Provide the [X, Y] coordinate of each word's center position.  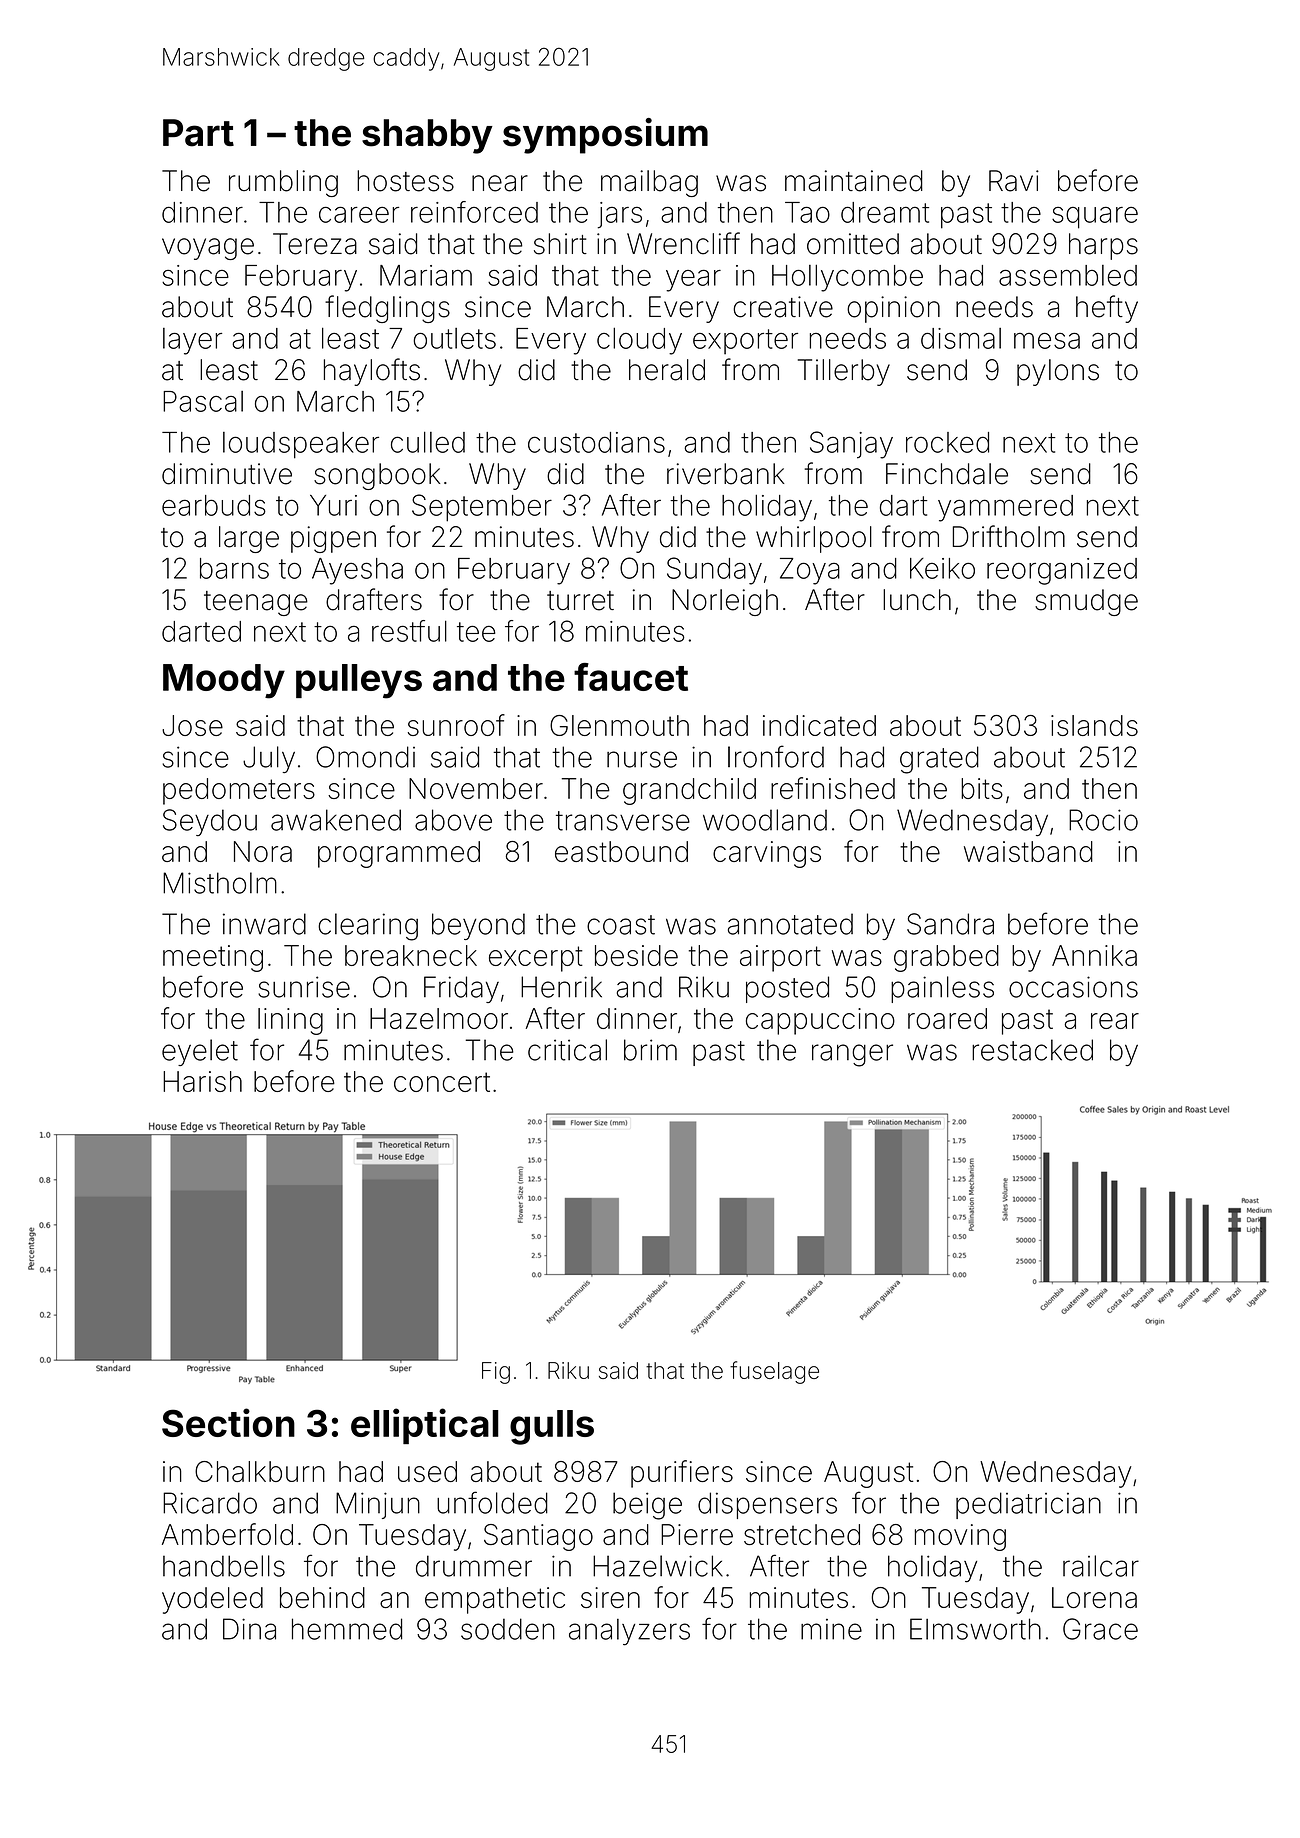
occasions [1073, 987]
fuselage [774, 1372]
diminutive [227, 474]
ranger [852, 1055]
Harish [202, 1081]
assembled [1068, 275]
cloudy [639, 341]
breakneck [411, 955]
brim [650, 1050]
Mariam [426, 275]
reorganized [1062, 571]
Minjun [378, 1505]
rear [1115, 1021]
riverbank [726, 474]
